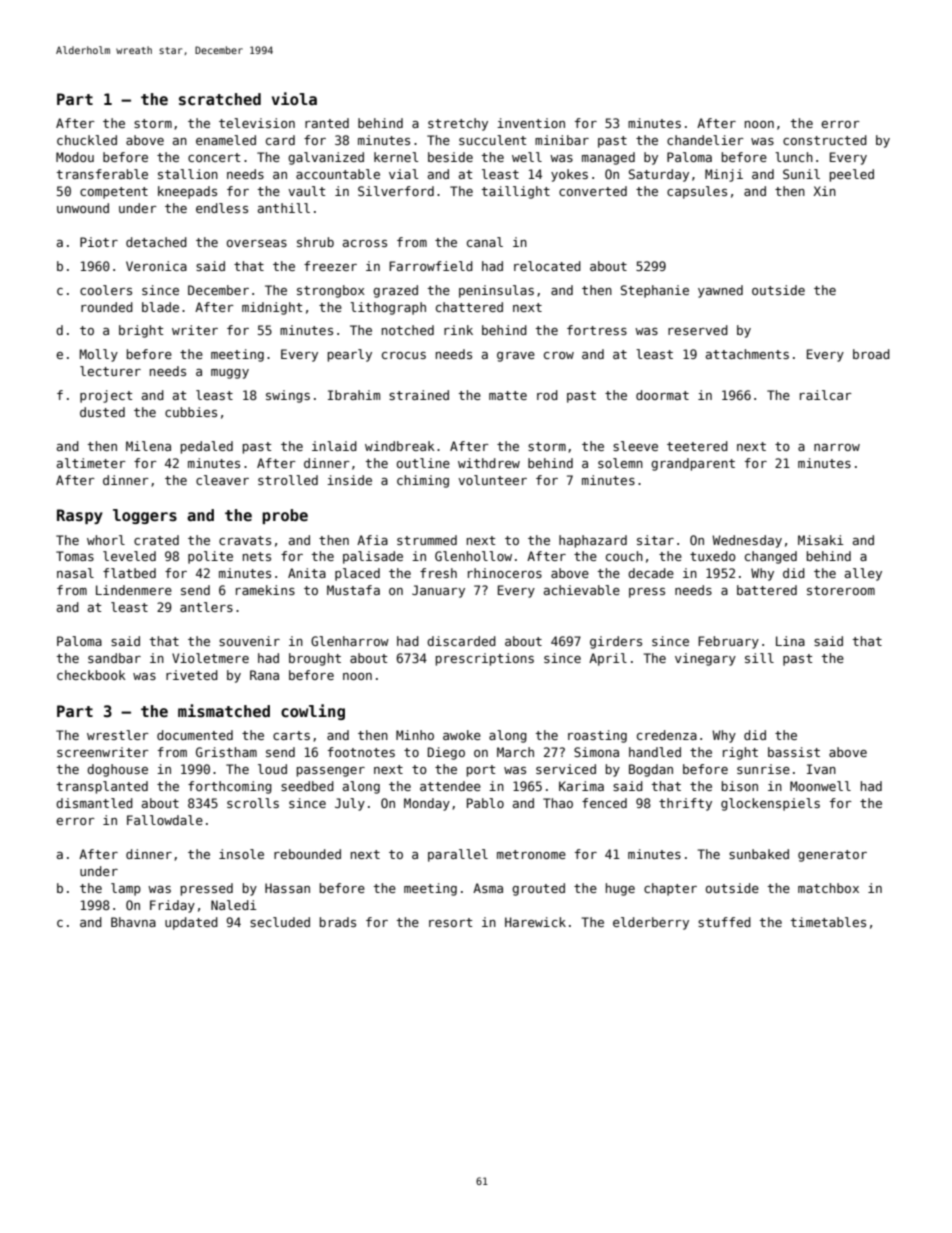  I want to click on sitar, so click(655, 540).
